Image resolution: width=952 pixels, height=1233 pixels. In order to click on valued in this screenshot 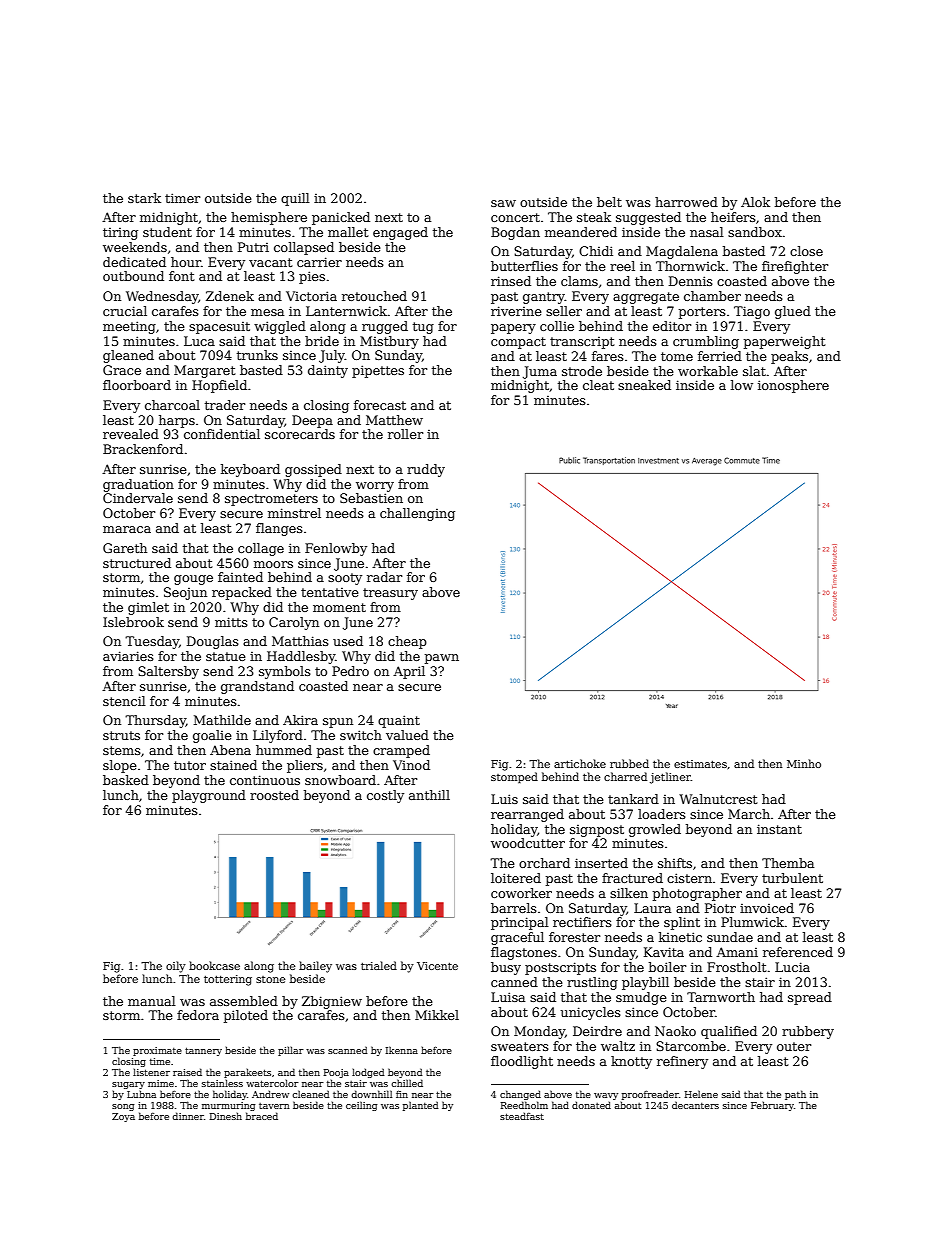, I will do `click(407, 735)`.
